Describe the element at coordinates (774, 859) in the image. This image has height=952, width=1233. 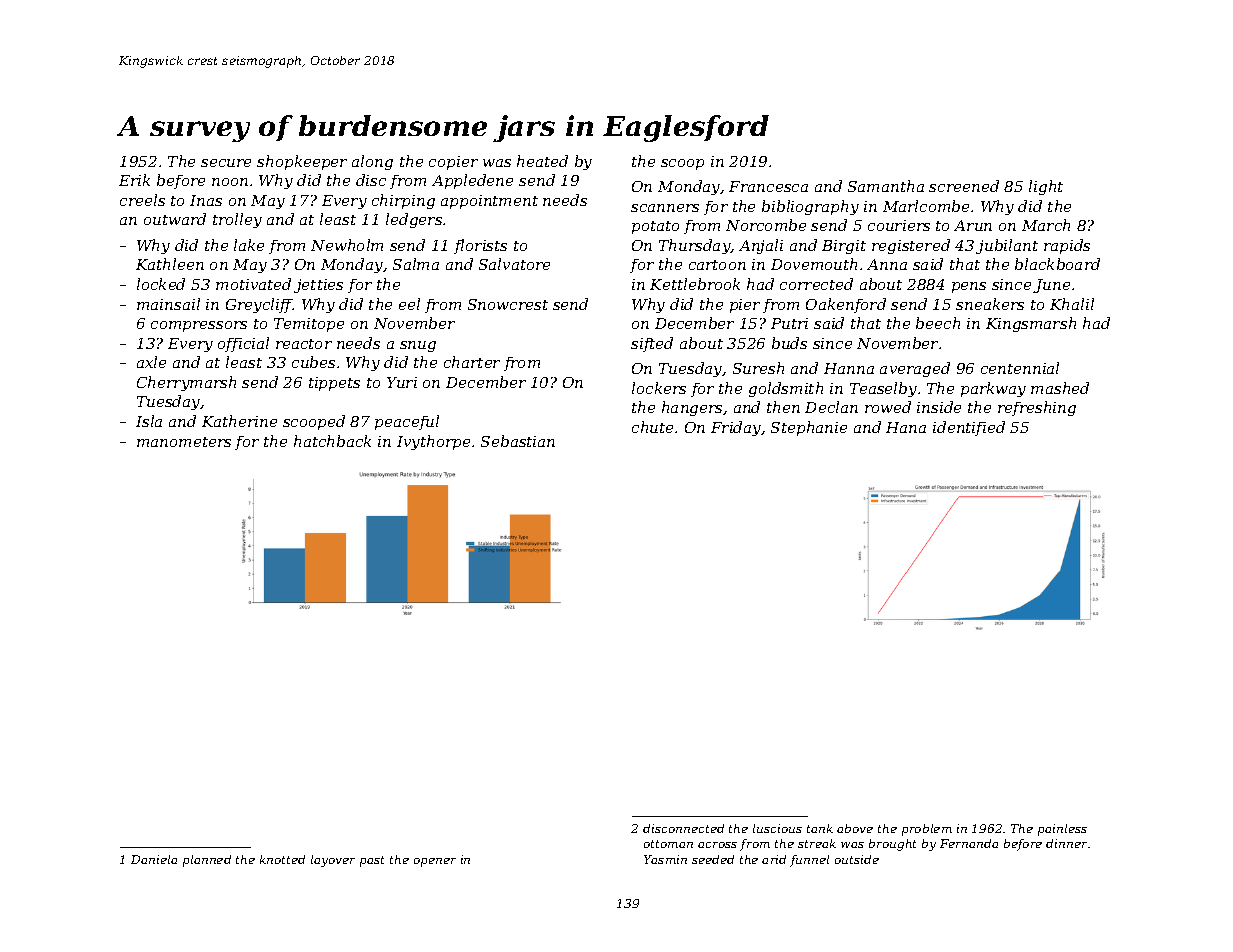
I see `arid` at that location.
